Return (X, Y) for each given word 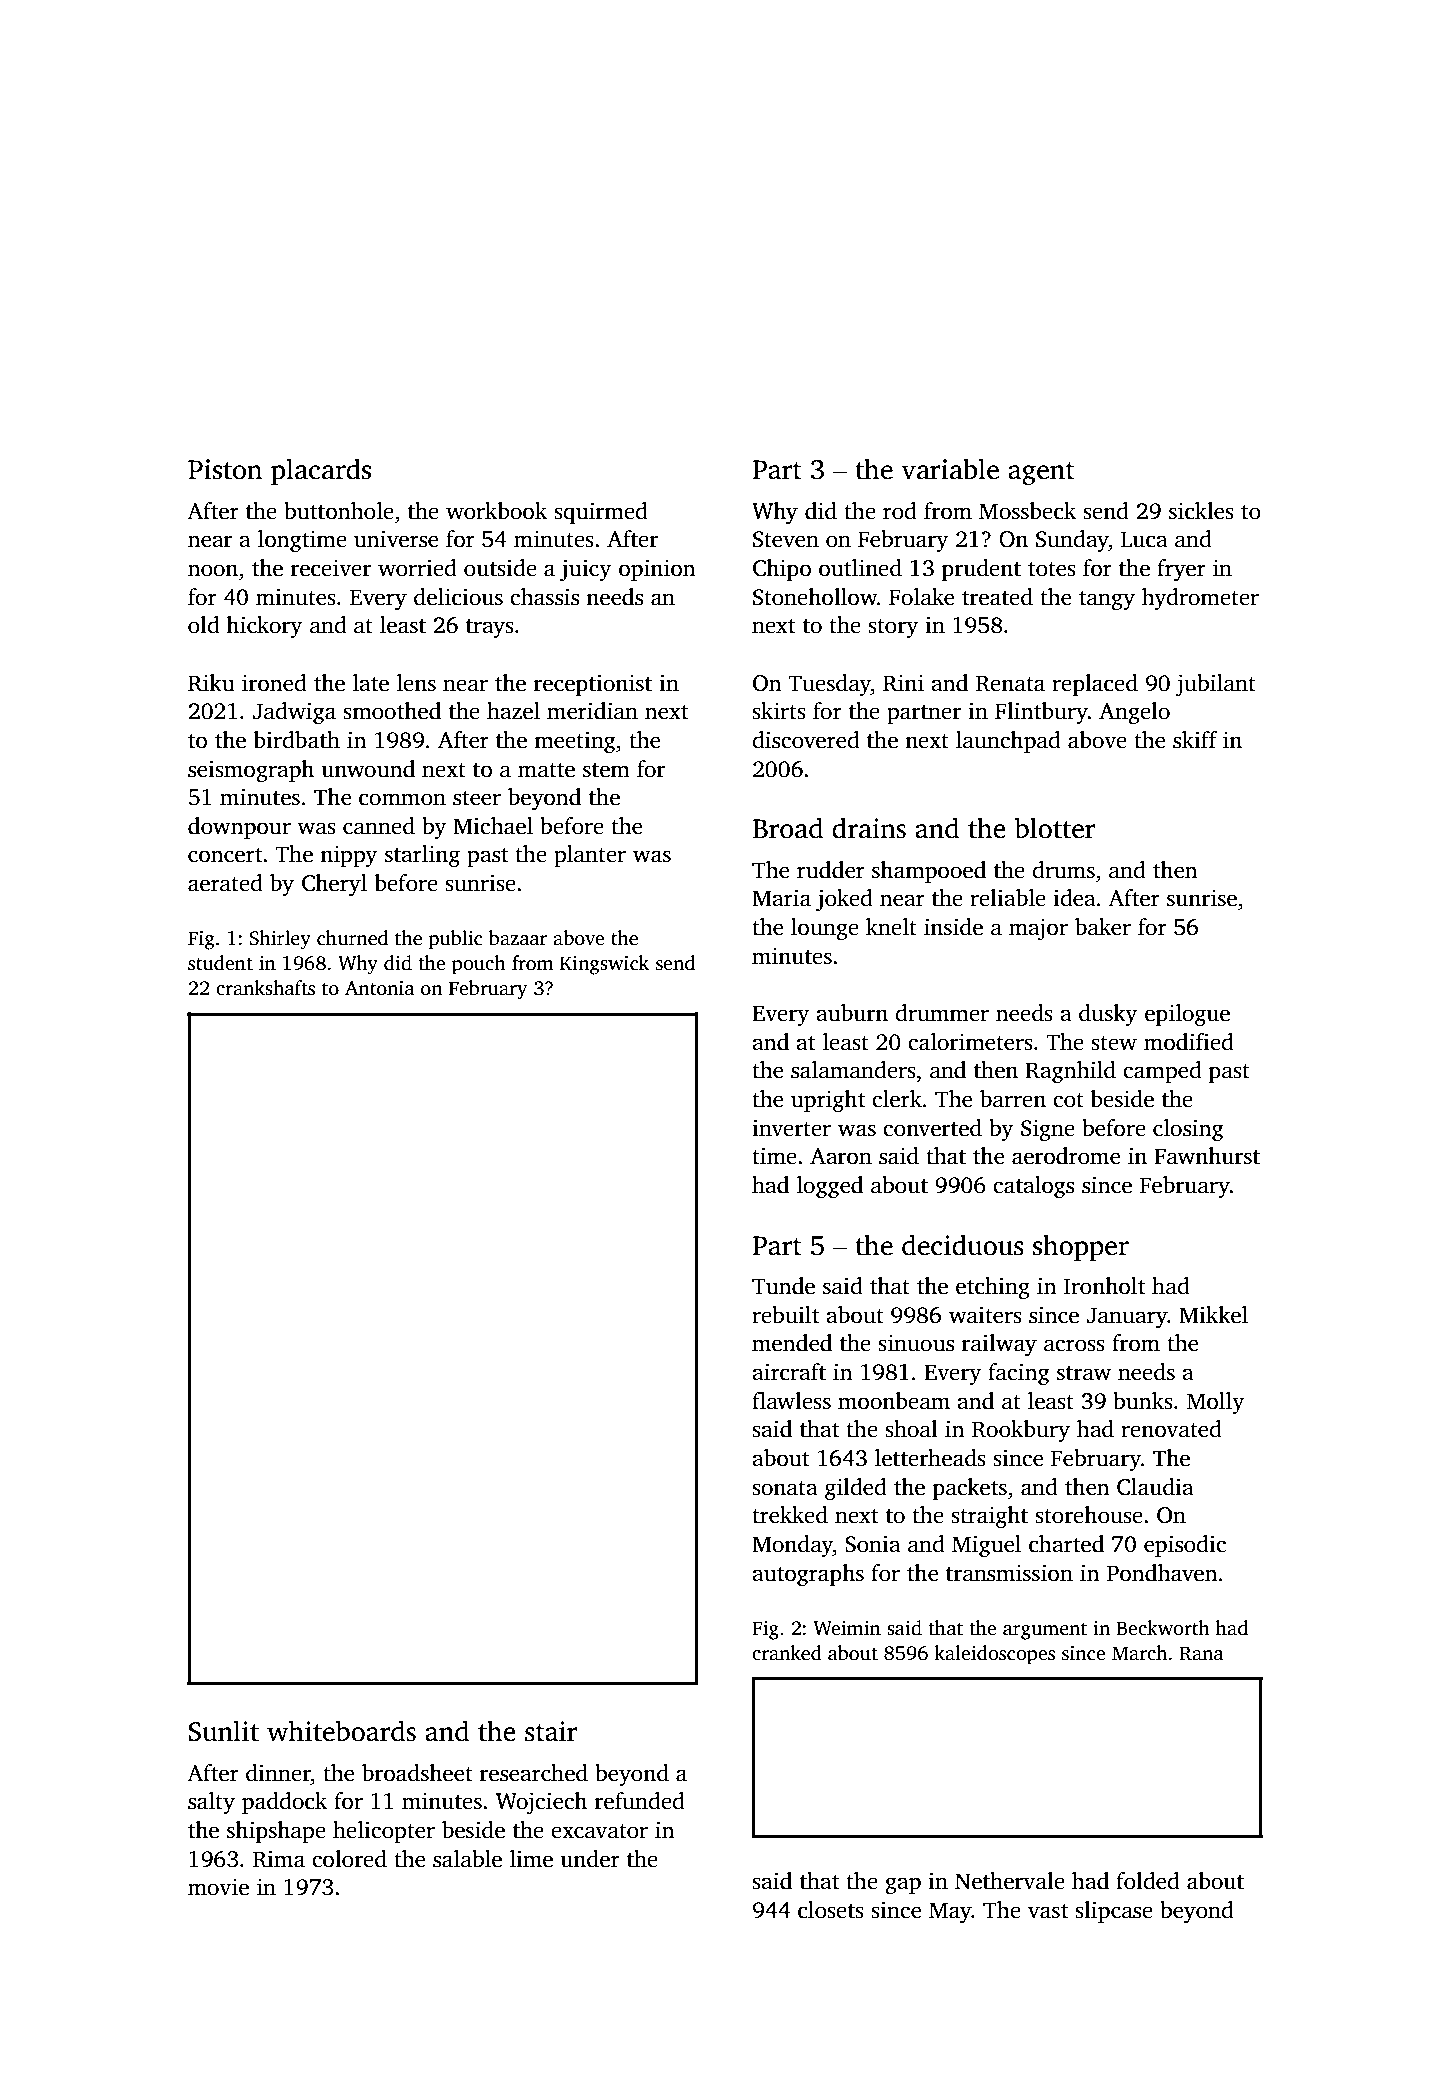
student (220, 963)
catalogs (1033, 1187)
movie (218, 1887)
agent (1041, 473)
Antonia (379, 988)
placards (321, 471)
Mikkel (1213, 1315)
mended (792, 1343)
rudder (831, 870)
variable (950, 469)
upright (828, 1101)
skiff (1195, 740)
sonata (785, 1488)
